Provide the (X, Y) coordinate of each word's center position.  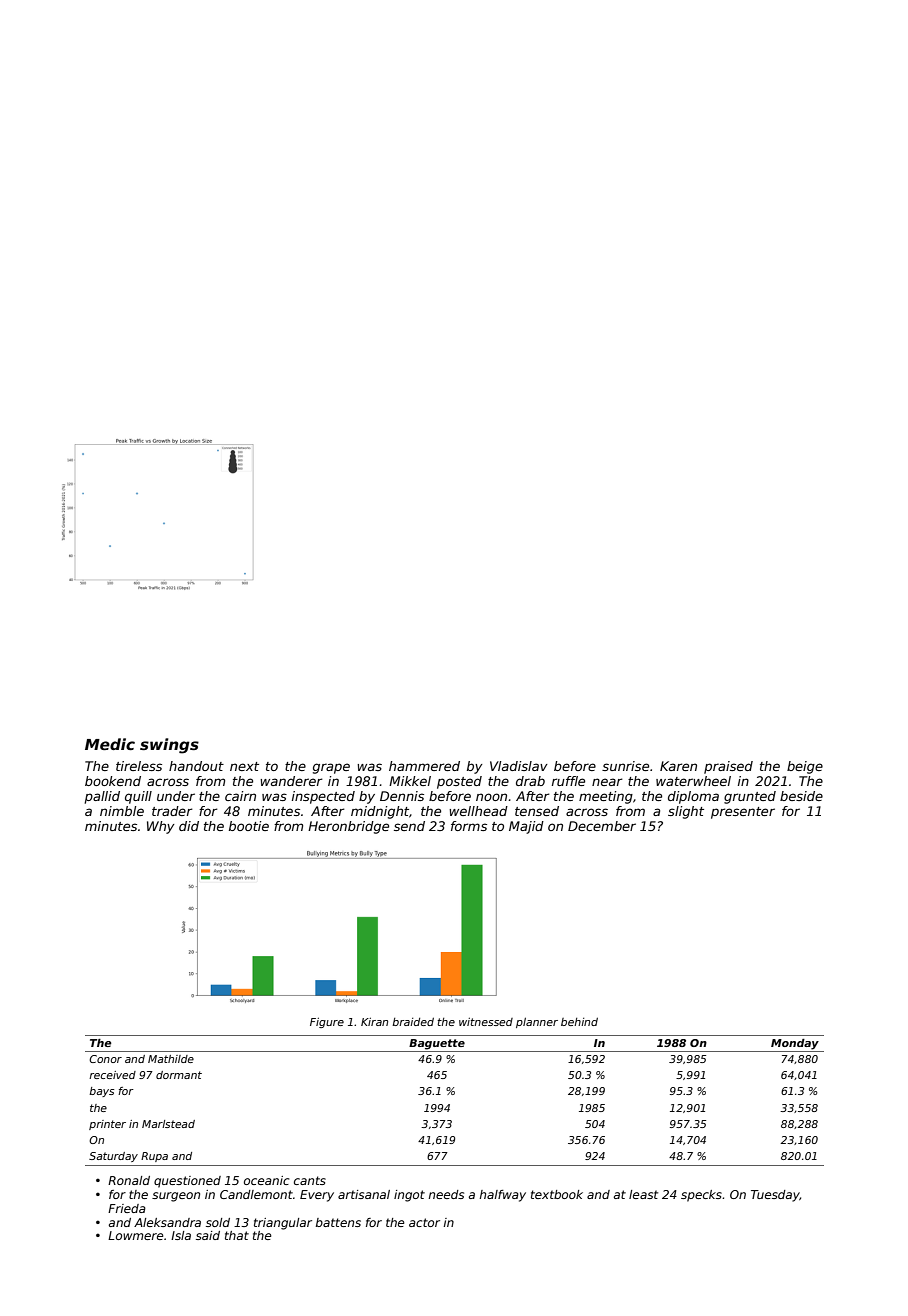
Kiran (374, 1022)
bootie (249, 826)
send (409, 826)
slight (686, 812)
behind (579, 1022)
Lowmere (135, 1235)
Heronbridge (348, 827)
